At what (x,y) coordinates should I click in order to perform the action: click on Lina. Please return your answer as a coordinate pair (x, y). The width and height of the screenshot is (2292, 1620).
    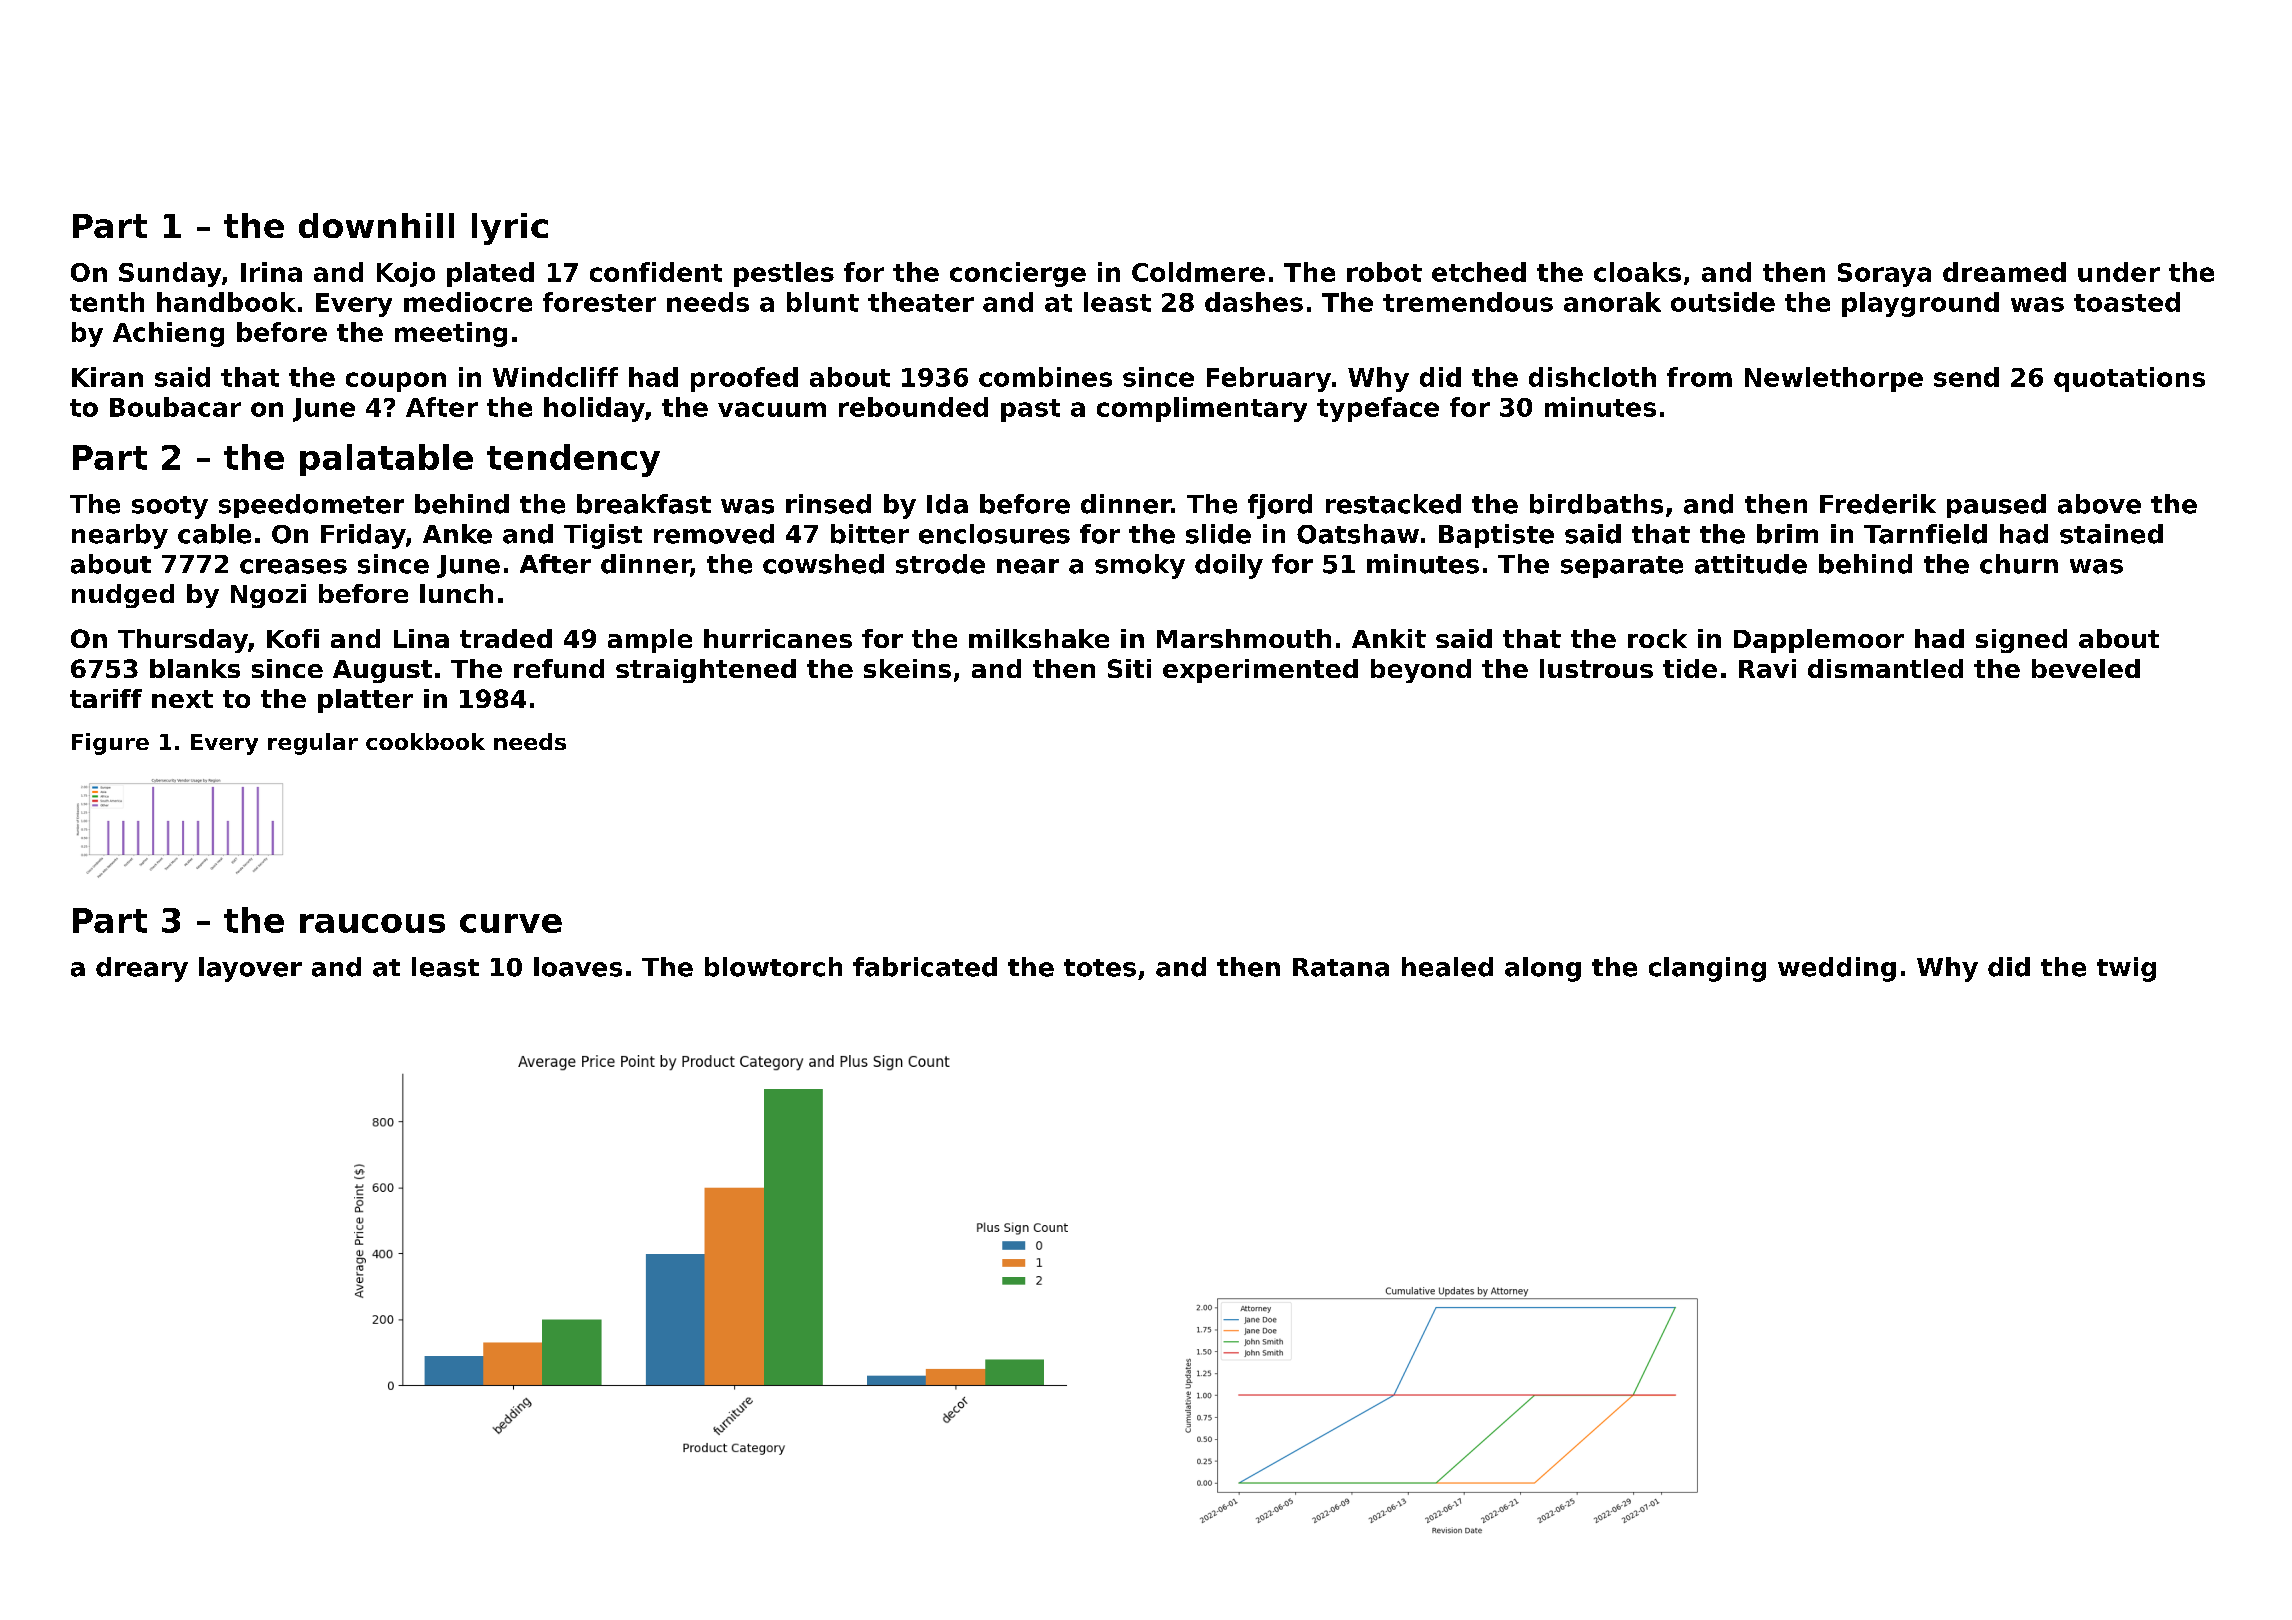
    Looking at the image, I should click on (421, 638).
